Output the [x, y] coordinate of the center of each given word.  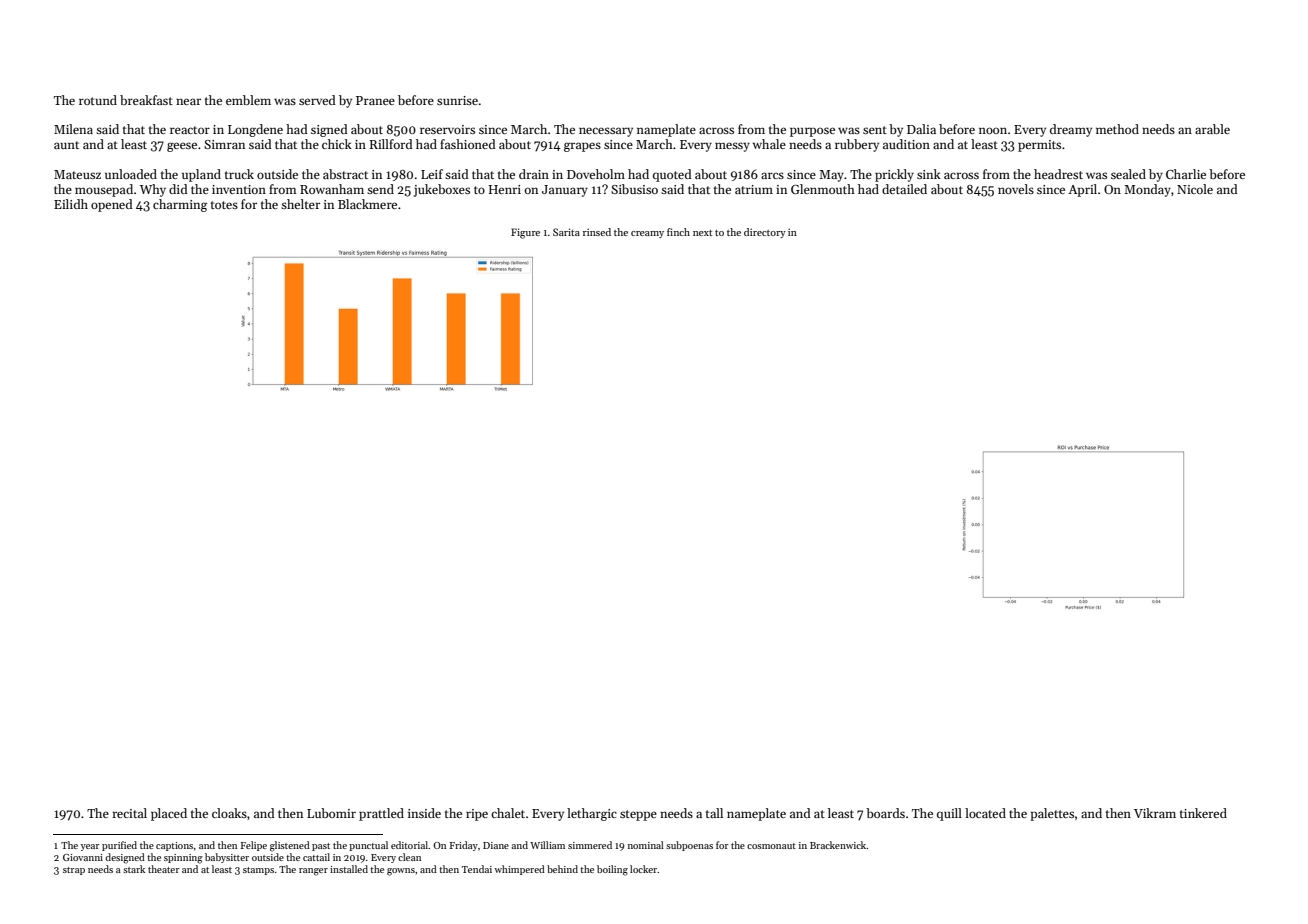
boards [885, 813]
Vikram [1155, 813]
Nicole [1195, 189]
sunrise [457, 100]
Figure [525, 233]
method [1117, 129]
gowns [401, 872]
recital [129, 813]
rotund [98, 100]
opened [112, 205]
